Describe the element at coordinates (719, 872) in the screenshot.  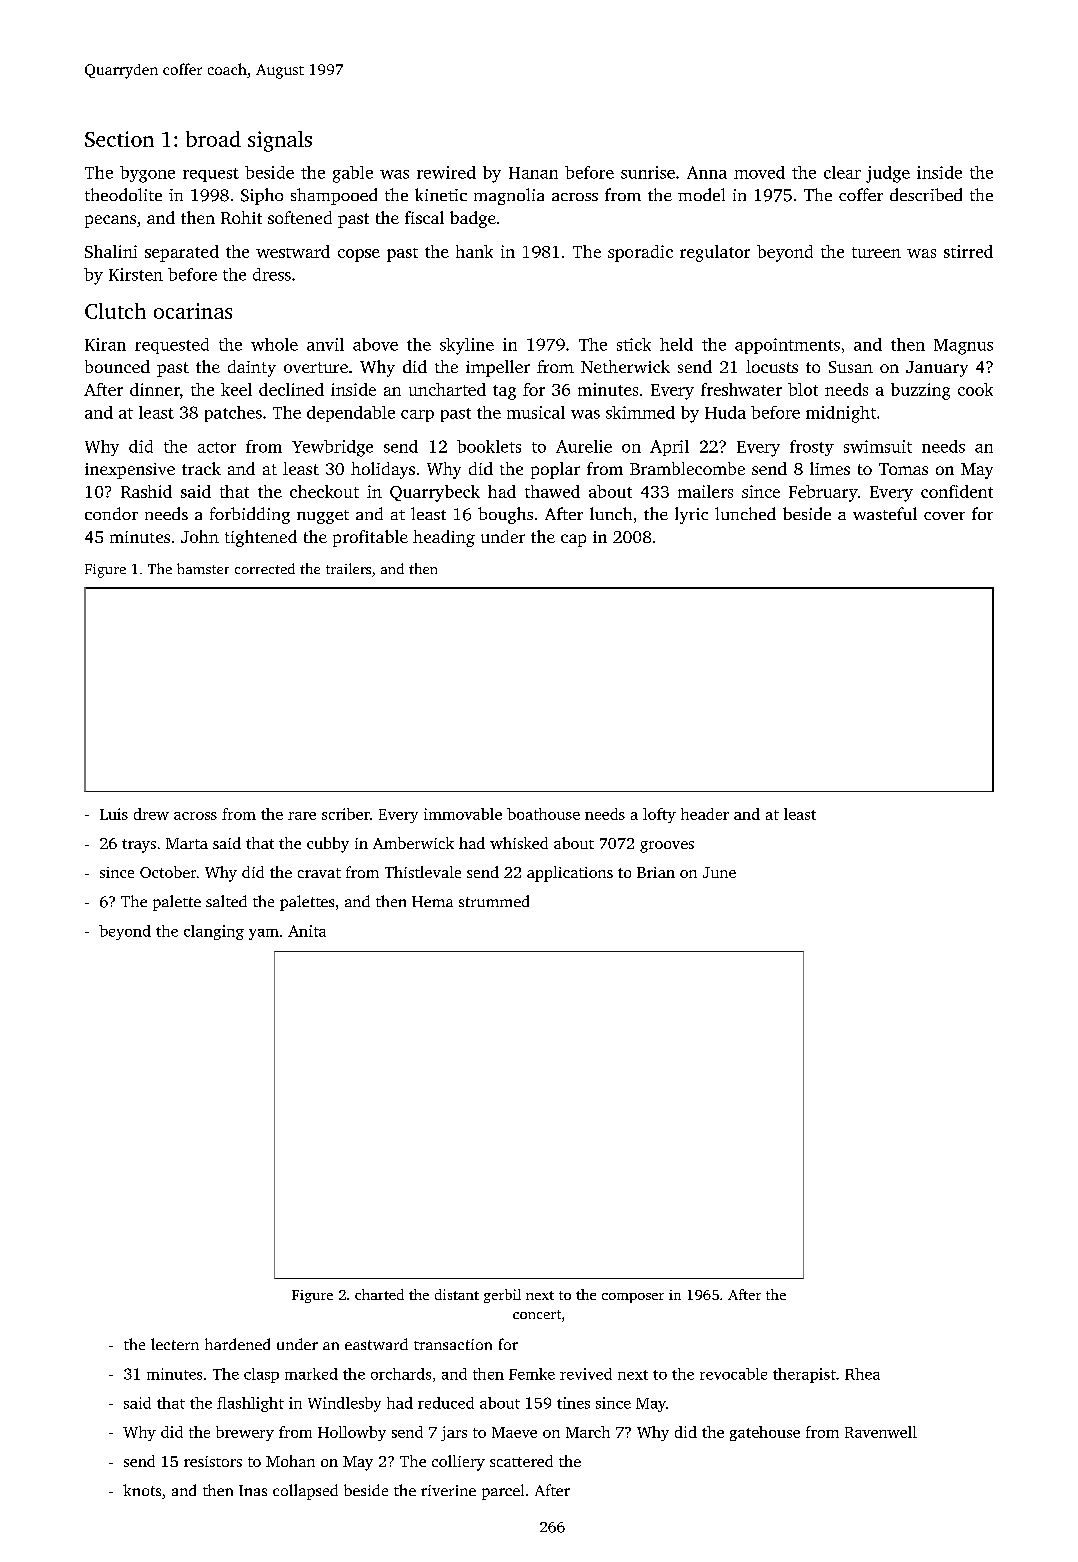
I see `June` at that location.
